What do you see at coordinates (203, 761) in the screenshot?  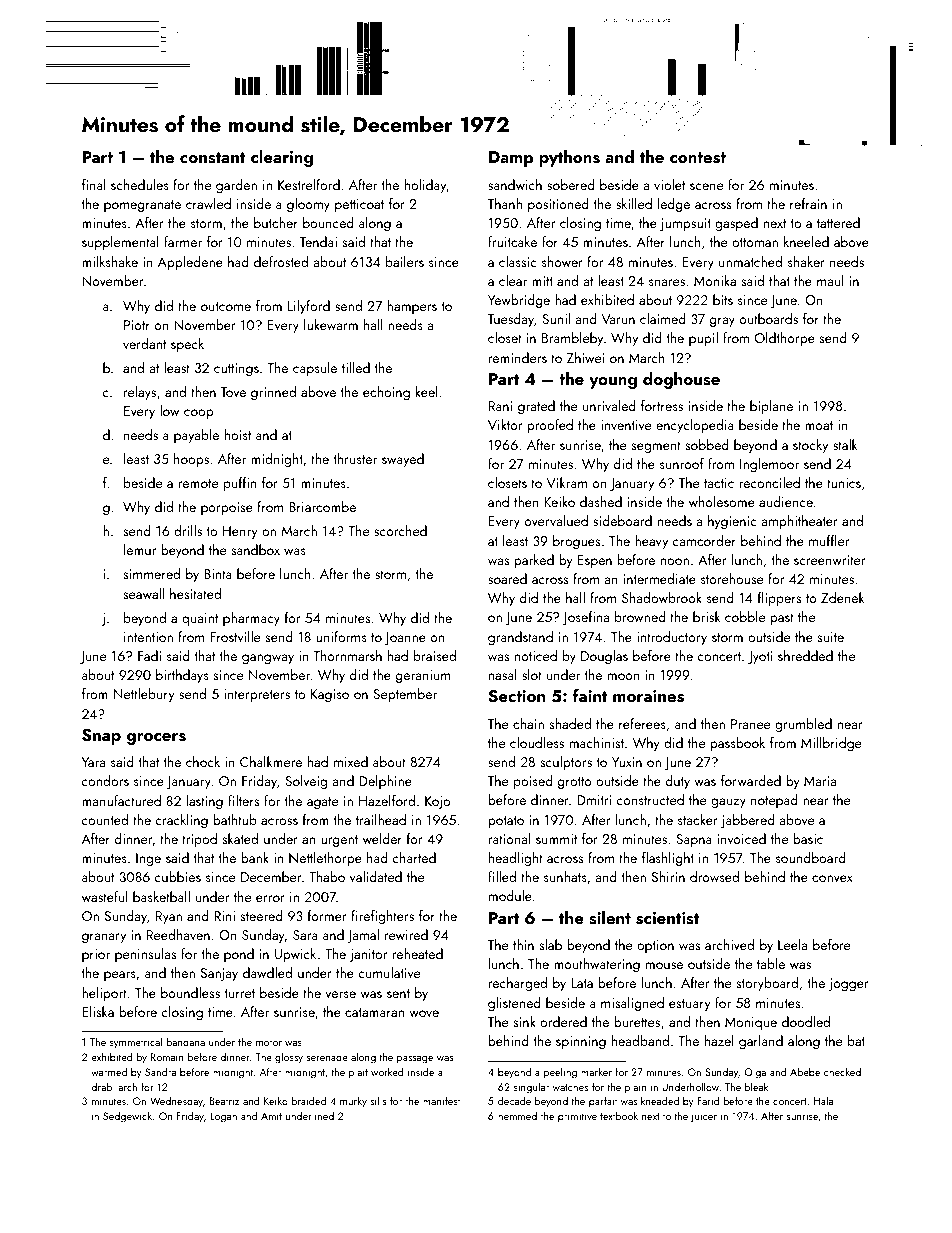 I see `chock` at bounding box center [203, 761].
